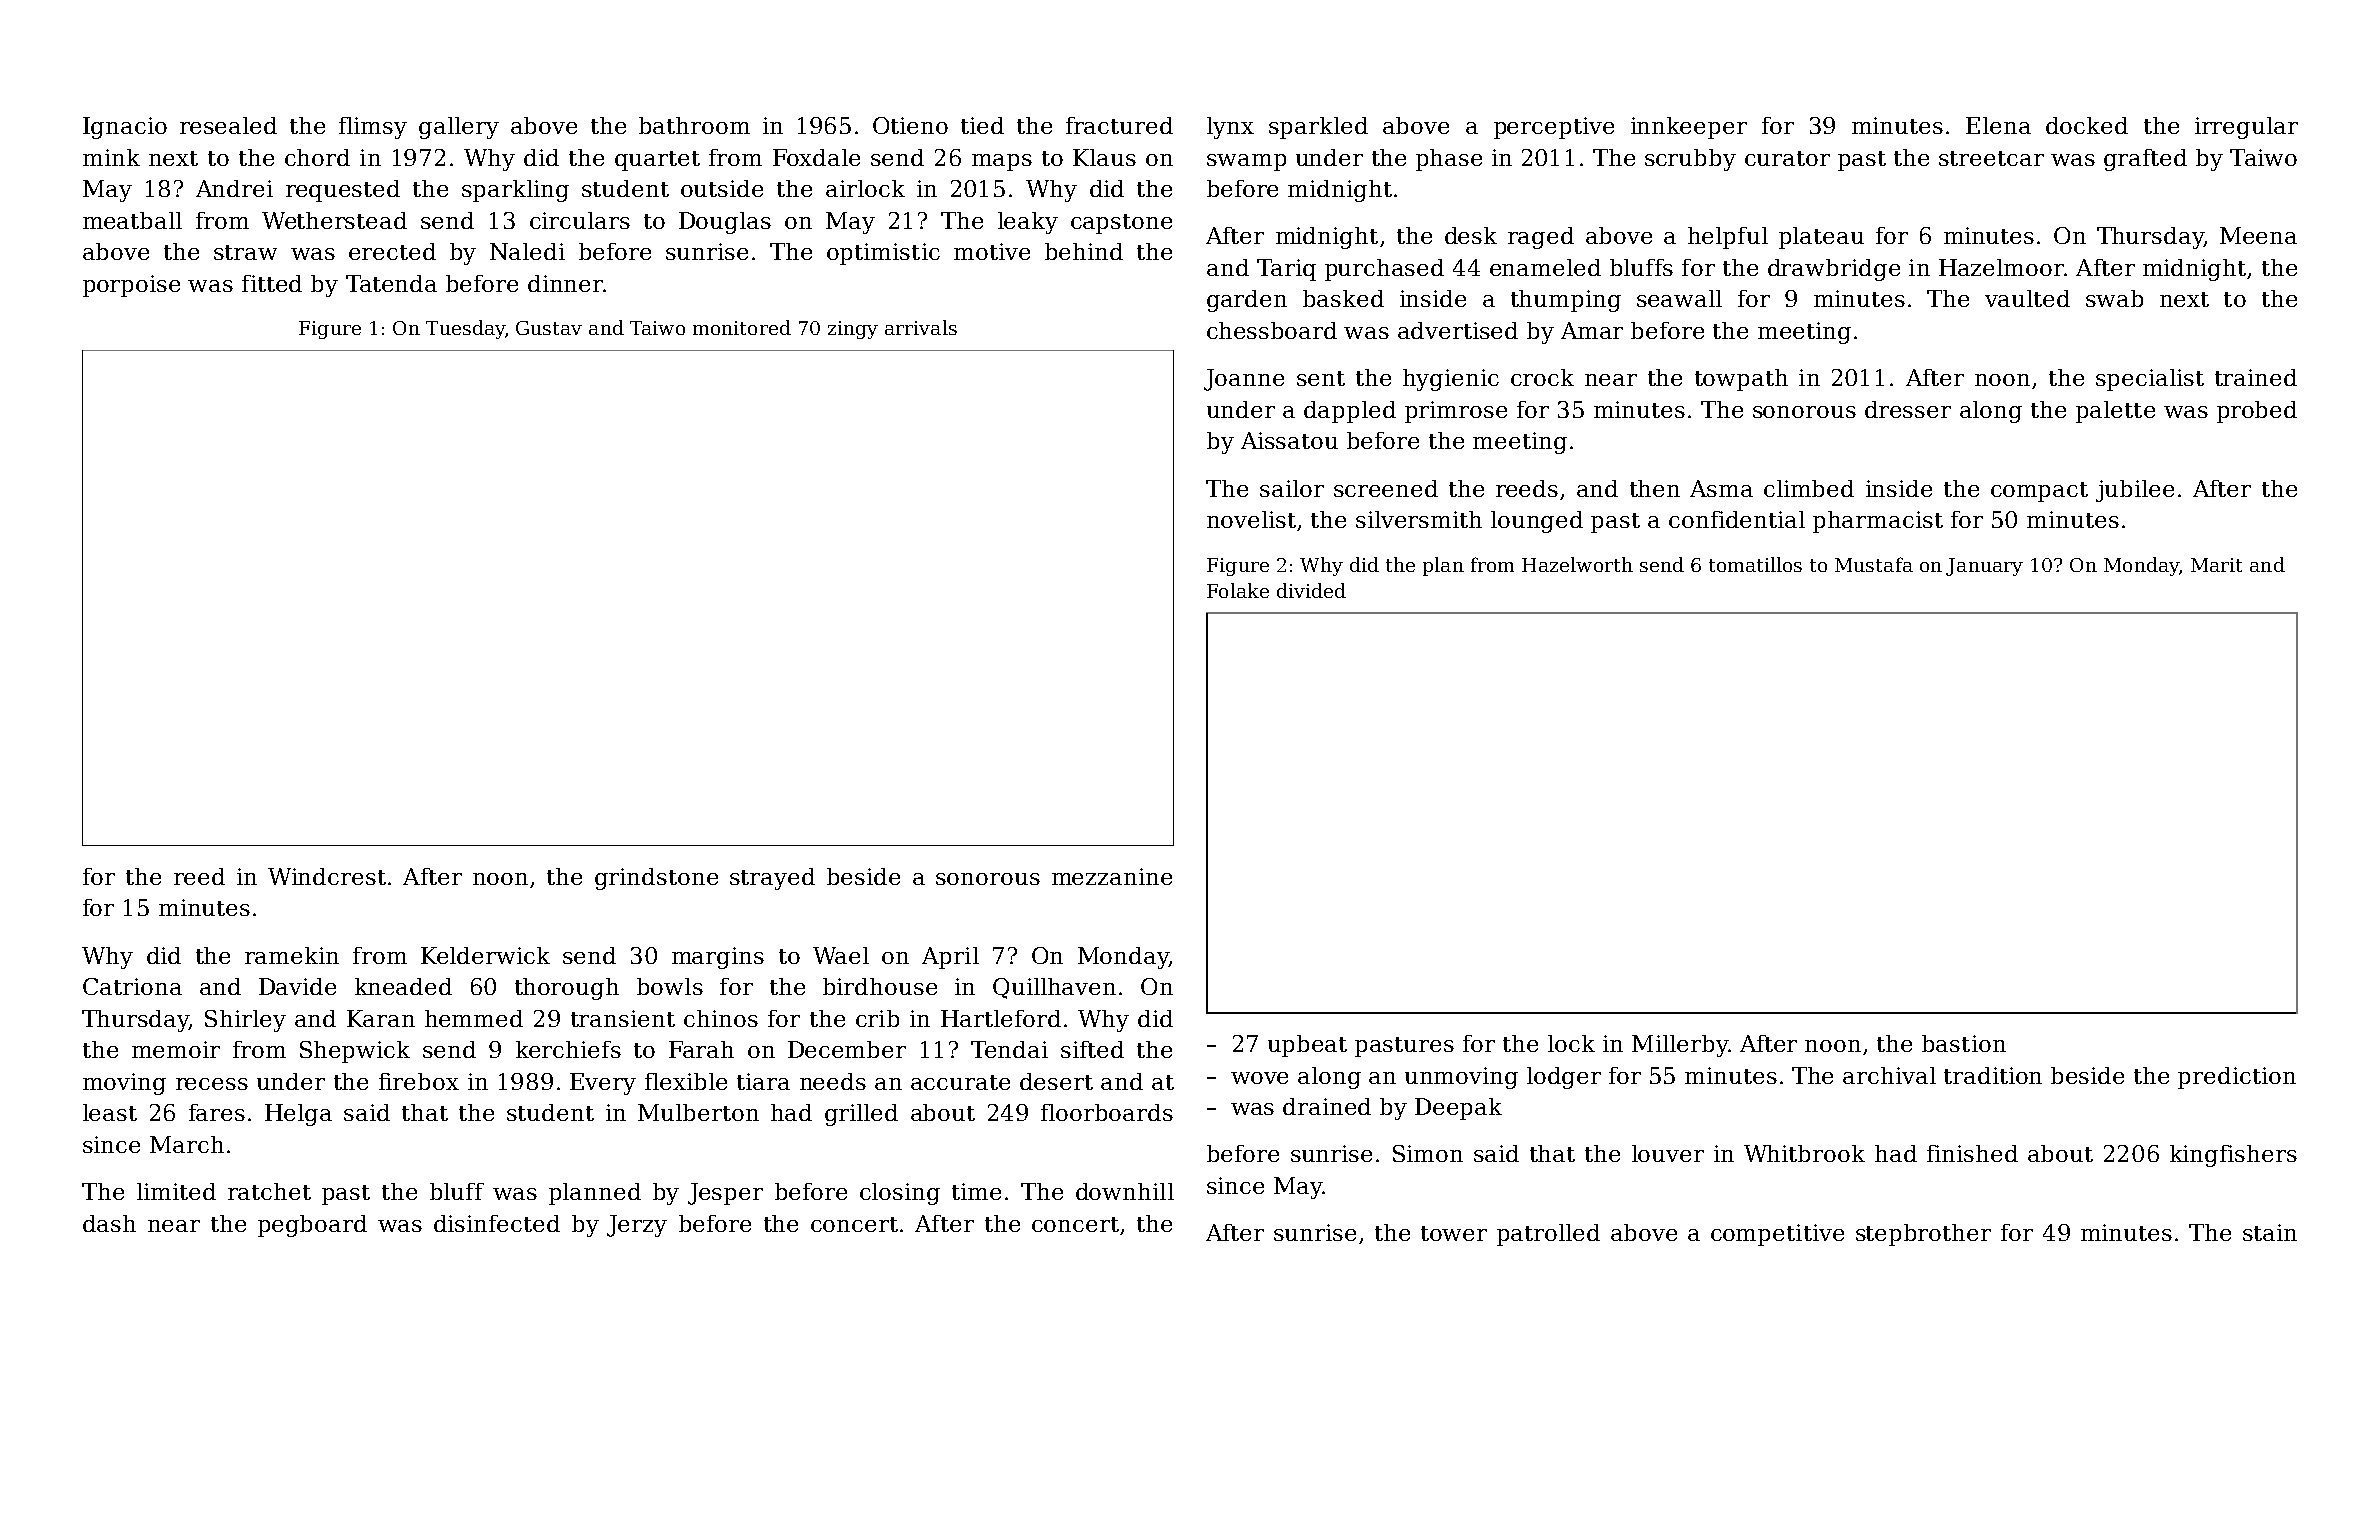 The height and width of the screenshot is (1540, 2380). I want to click on perceptive, so click(1554, 128).
